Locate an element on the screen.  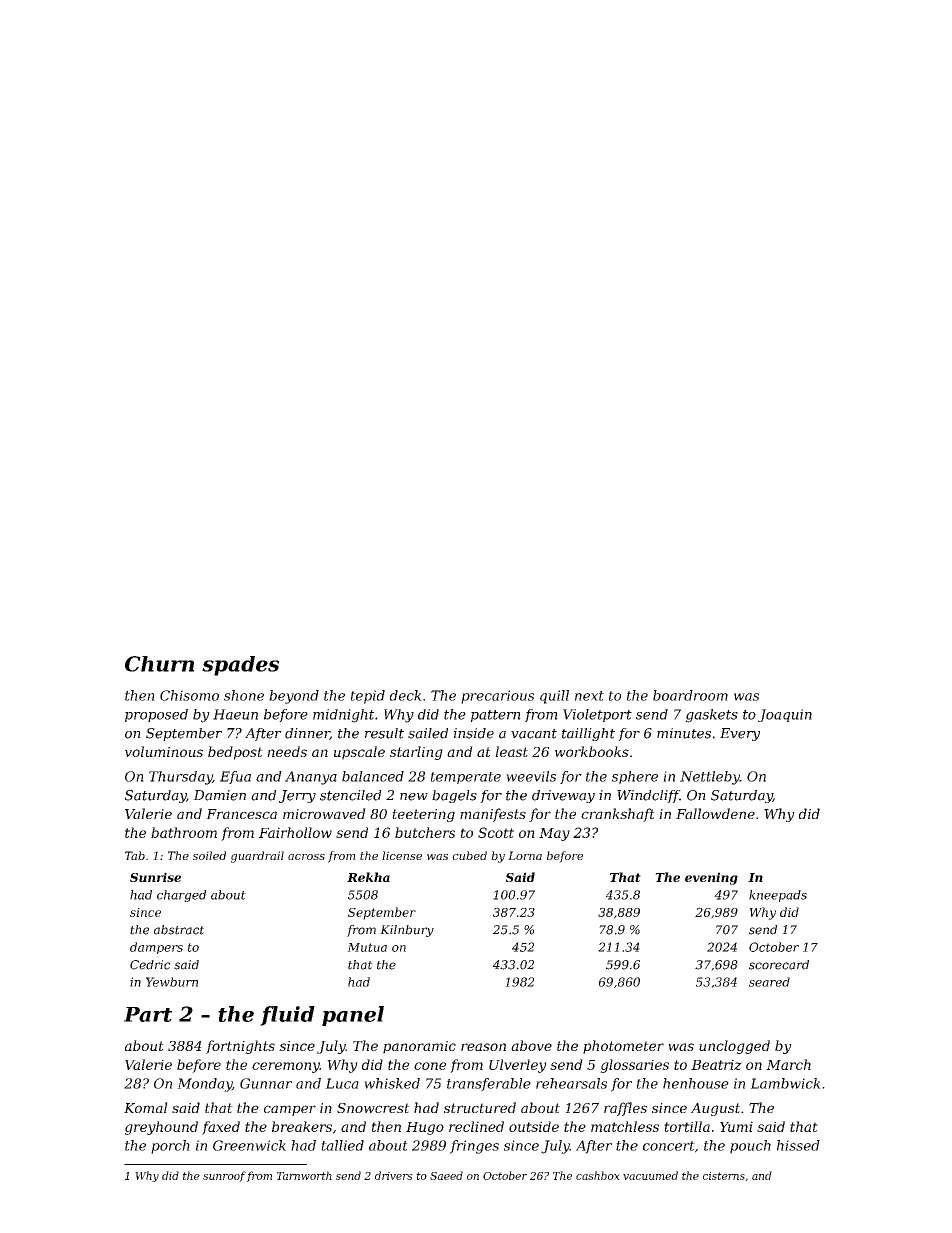
precarious is located at coordinates (497, 697).
